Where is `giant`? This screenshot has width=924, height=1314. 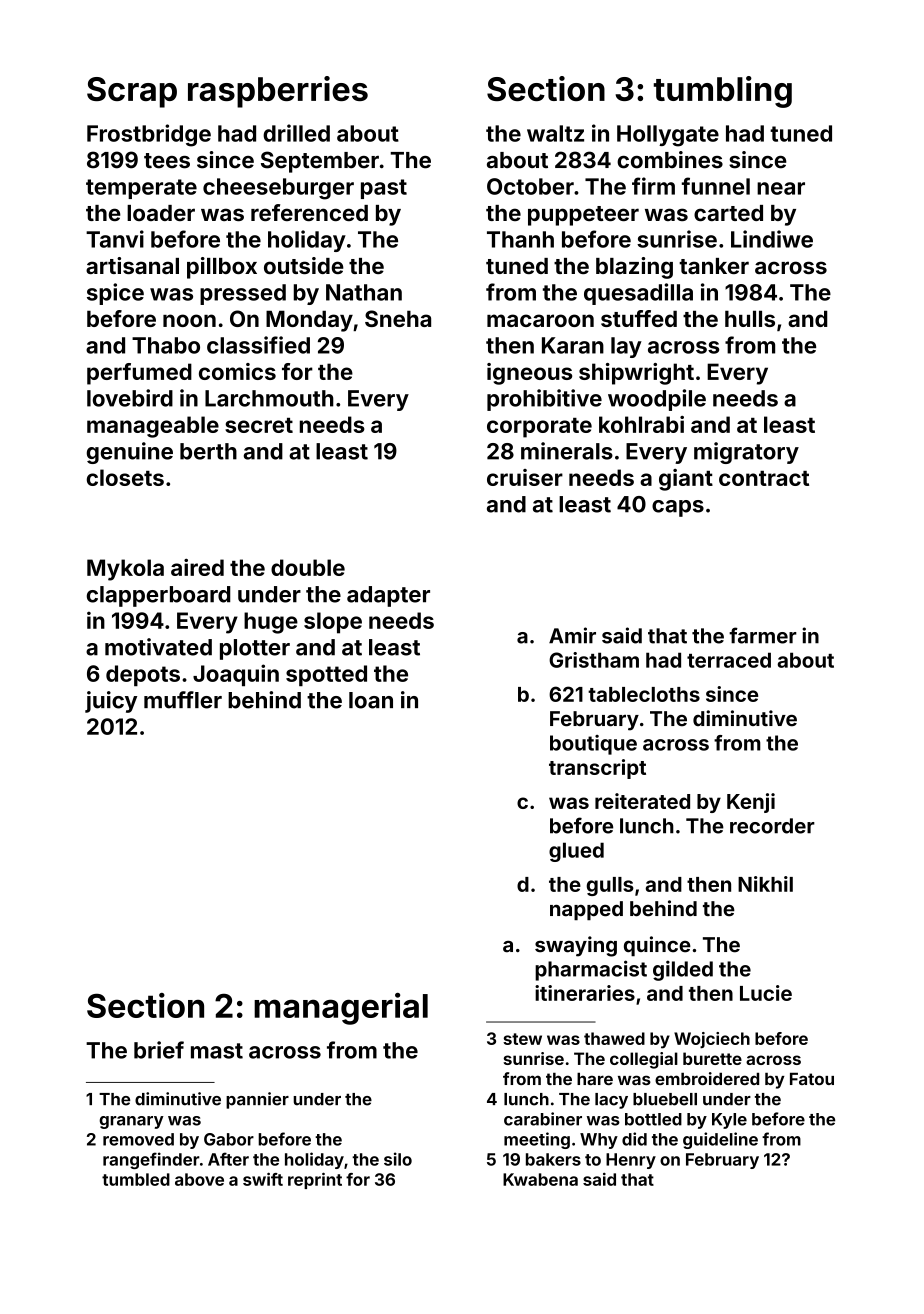 giant is located at coordinates (686, 480).
